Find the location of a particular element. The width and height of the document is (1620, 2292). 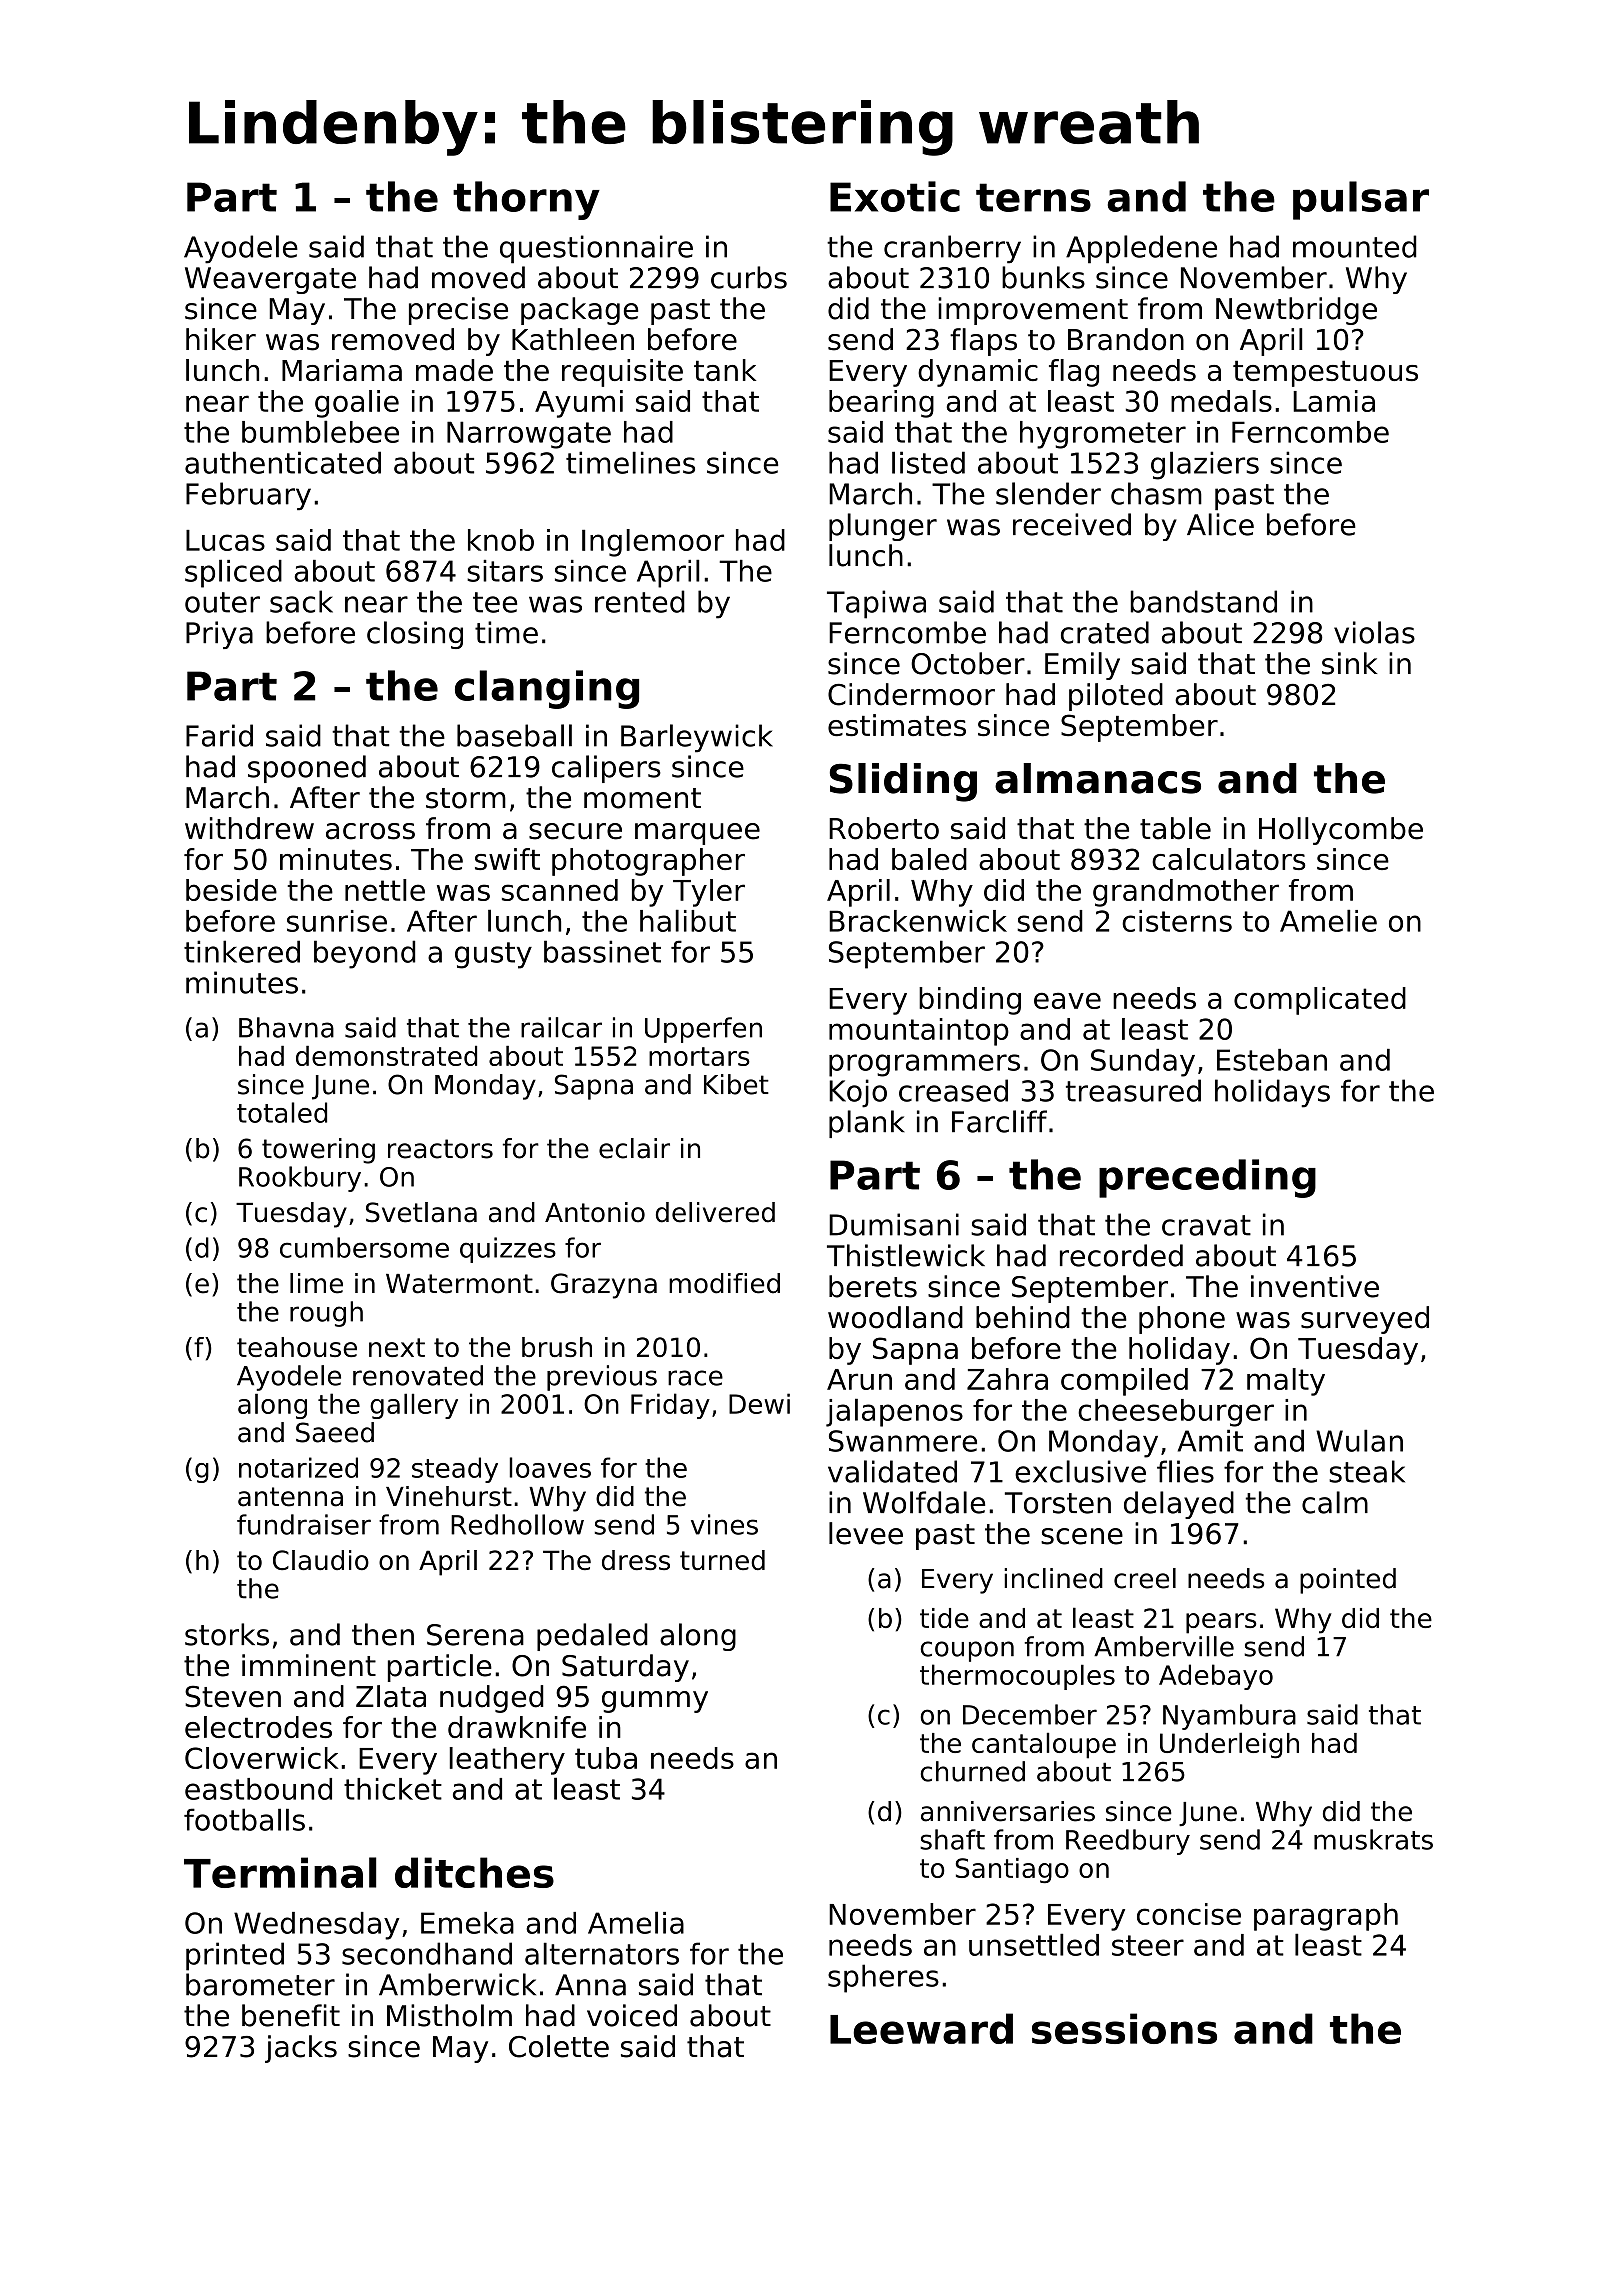

steer is located at coordinates (1148, 1945).
